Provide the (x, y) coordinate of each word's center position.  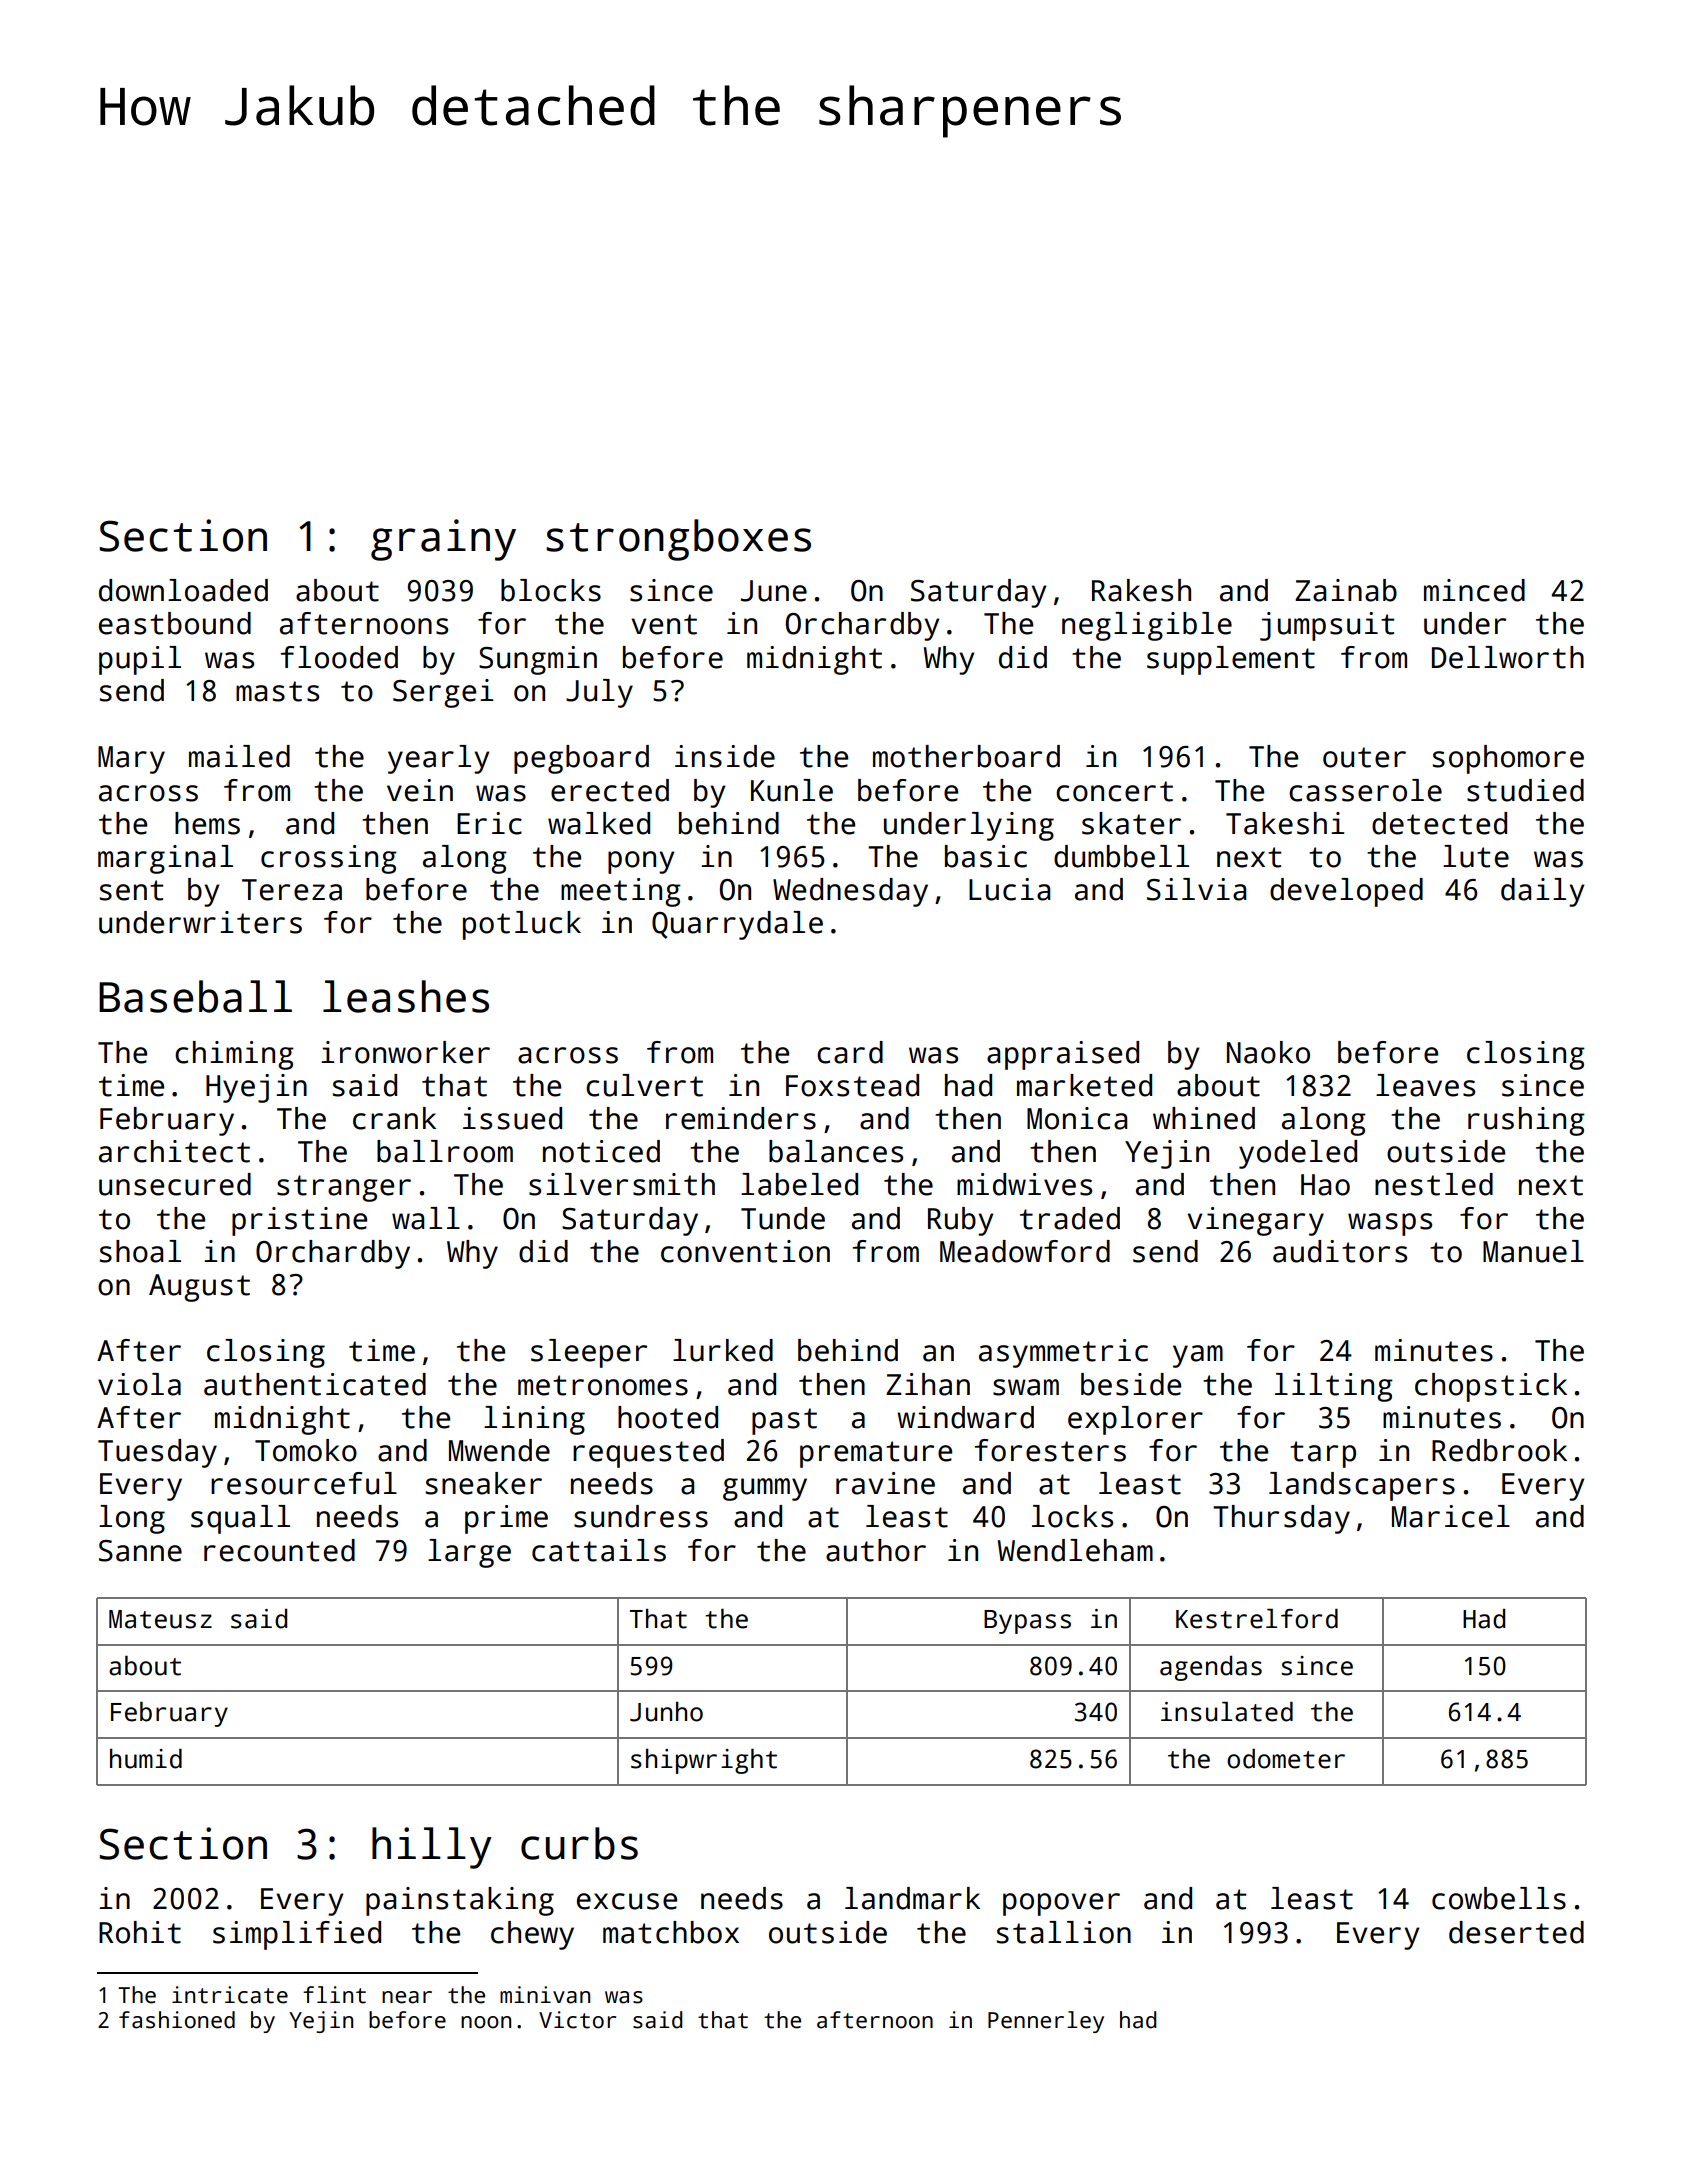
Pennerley (1046, 2022)
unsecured (175, 1184)
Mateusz (160, 1619)
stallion (1064, 1932)
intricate (230, 1995)
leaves (1425, 1085)
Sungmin (538, 660)
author (876, 1550)
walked (599, 823)
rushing (1526, 1121)
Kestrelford (1257, 1618)
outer (1364, 757)
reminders (741, 1118)
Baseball (195, 996)
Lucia (1009, 889)
